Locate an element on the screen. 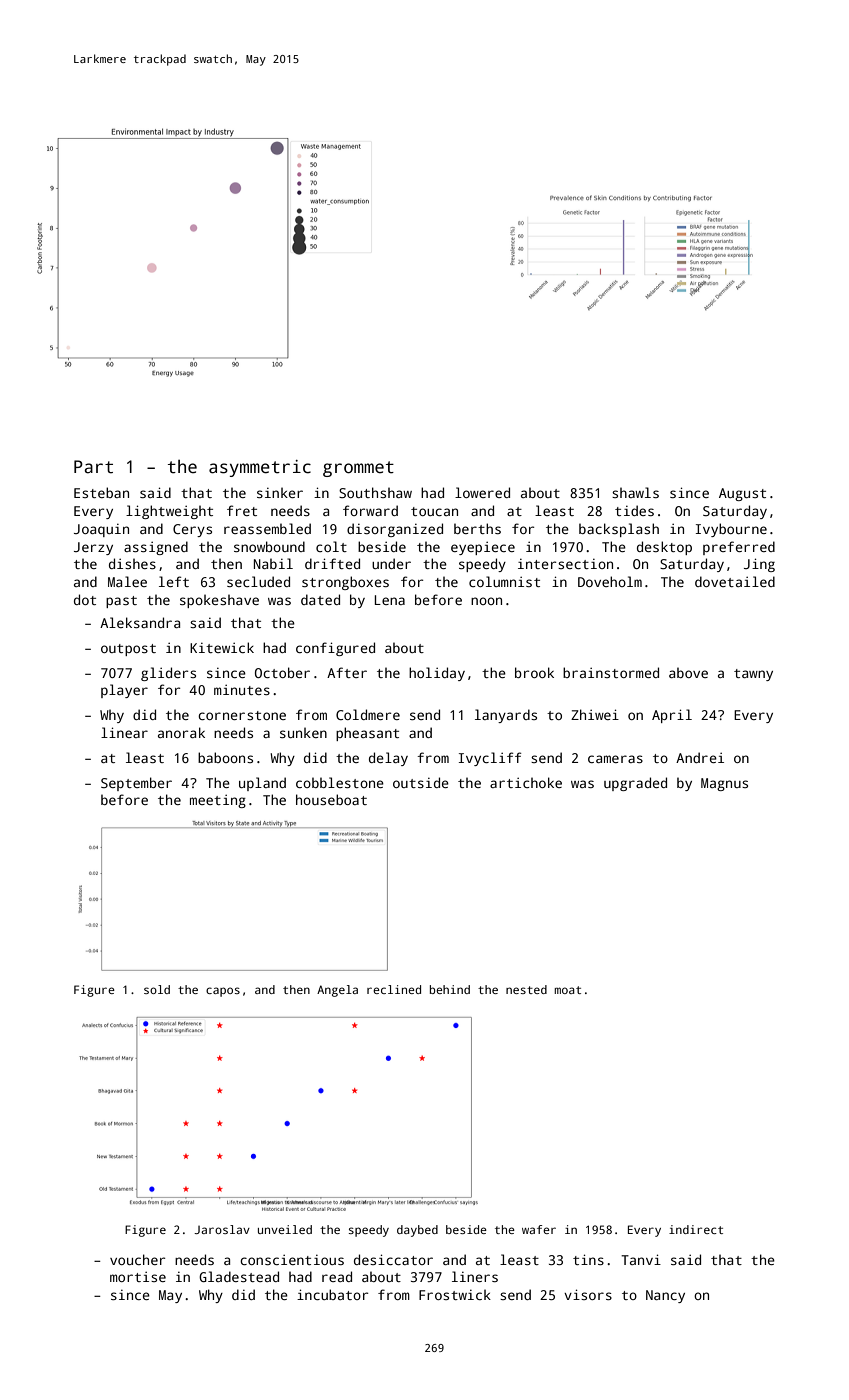 This screenshot has width=849, height=1400. moat is located at coordinates (567, 990).
